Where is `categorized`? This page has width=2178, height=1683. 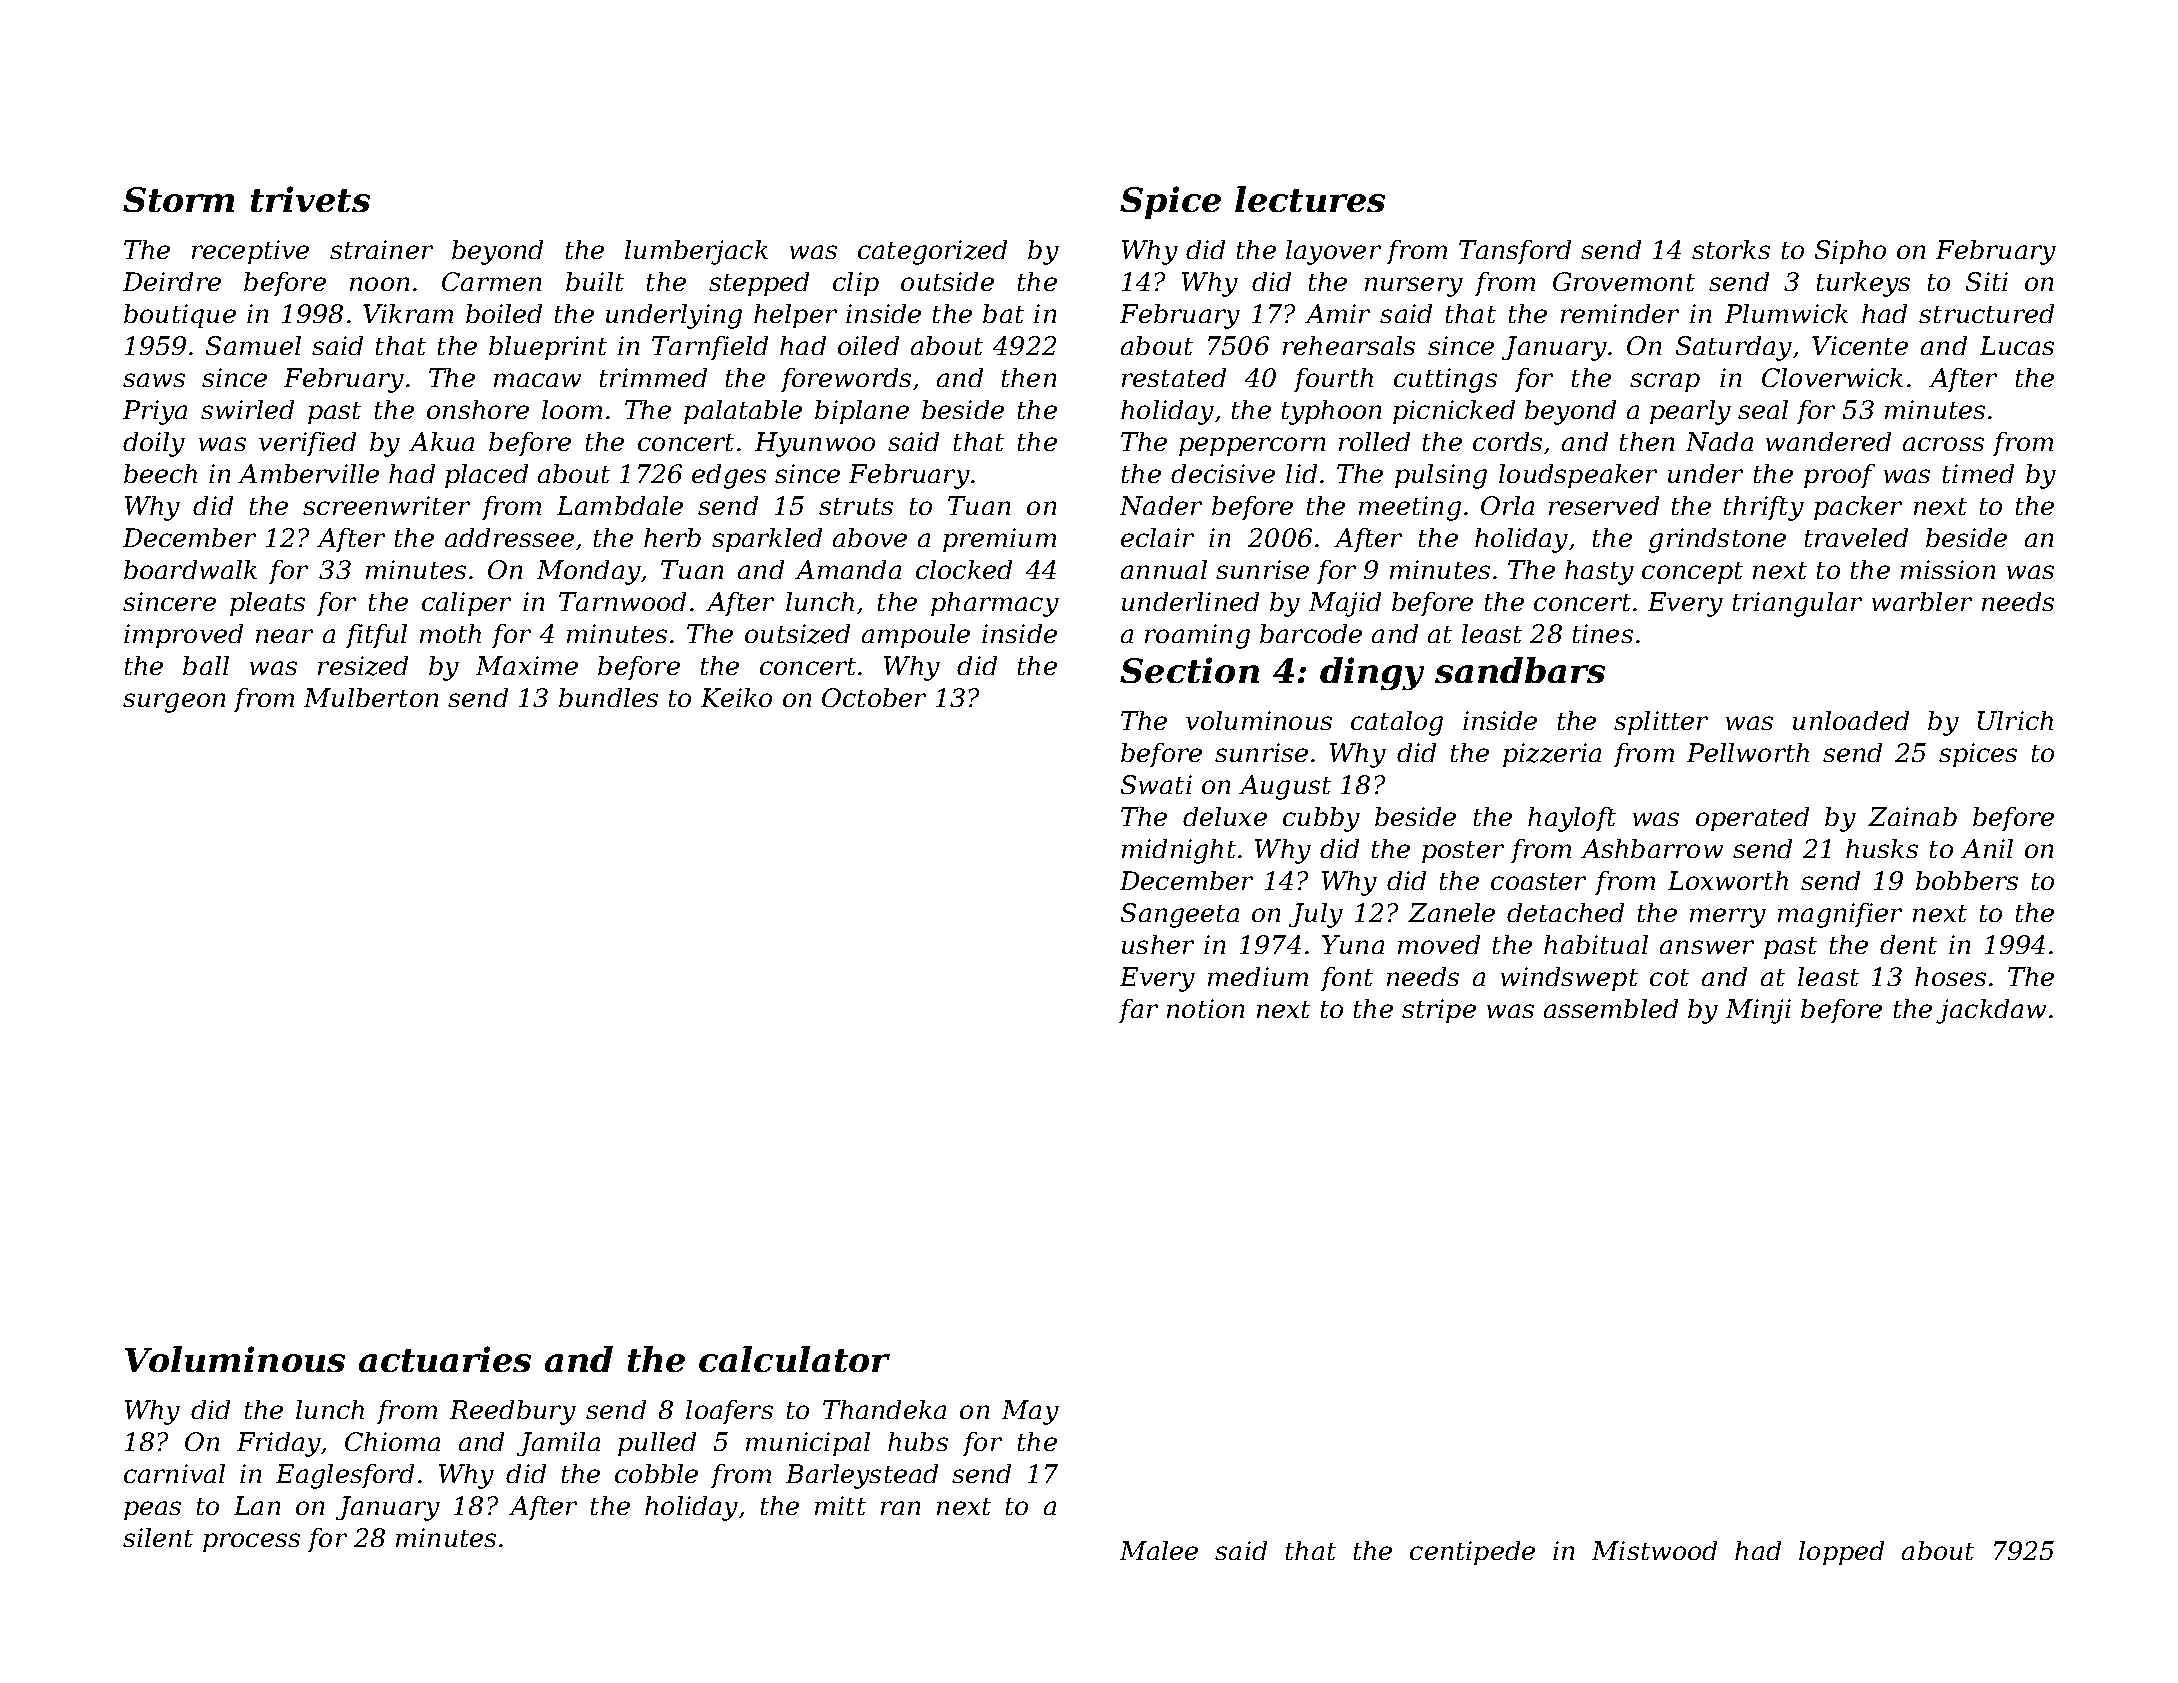
categorized is located at coordinates (932, 252).
